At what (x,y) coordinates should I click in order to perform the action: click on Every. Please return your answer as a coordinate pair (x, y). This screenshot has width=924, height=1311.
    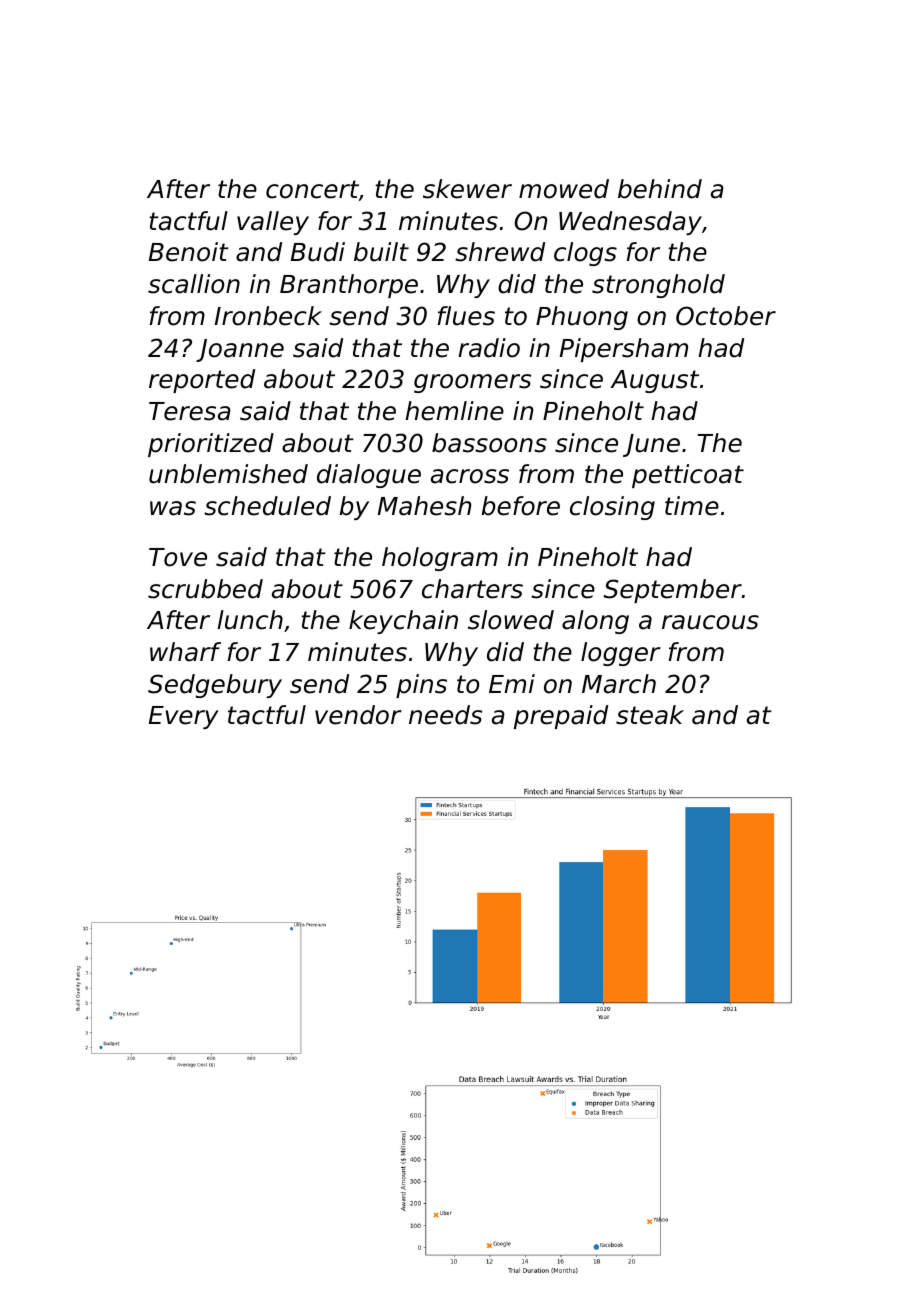
    Looking at the image, I should click on (184, 717).
